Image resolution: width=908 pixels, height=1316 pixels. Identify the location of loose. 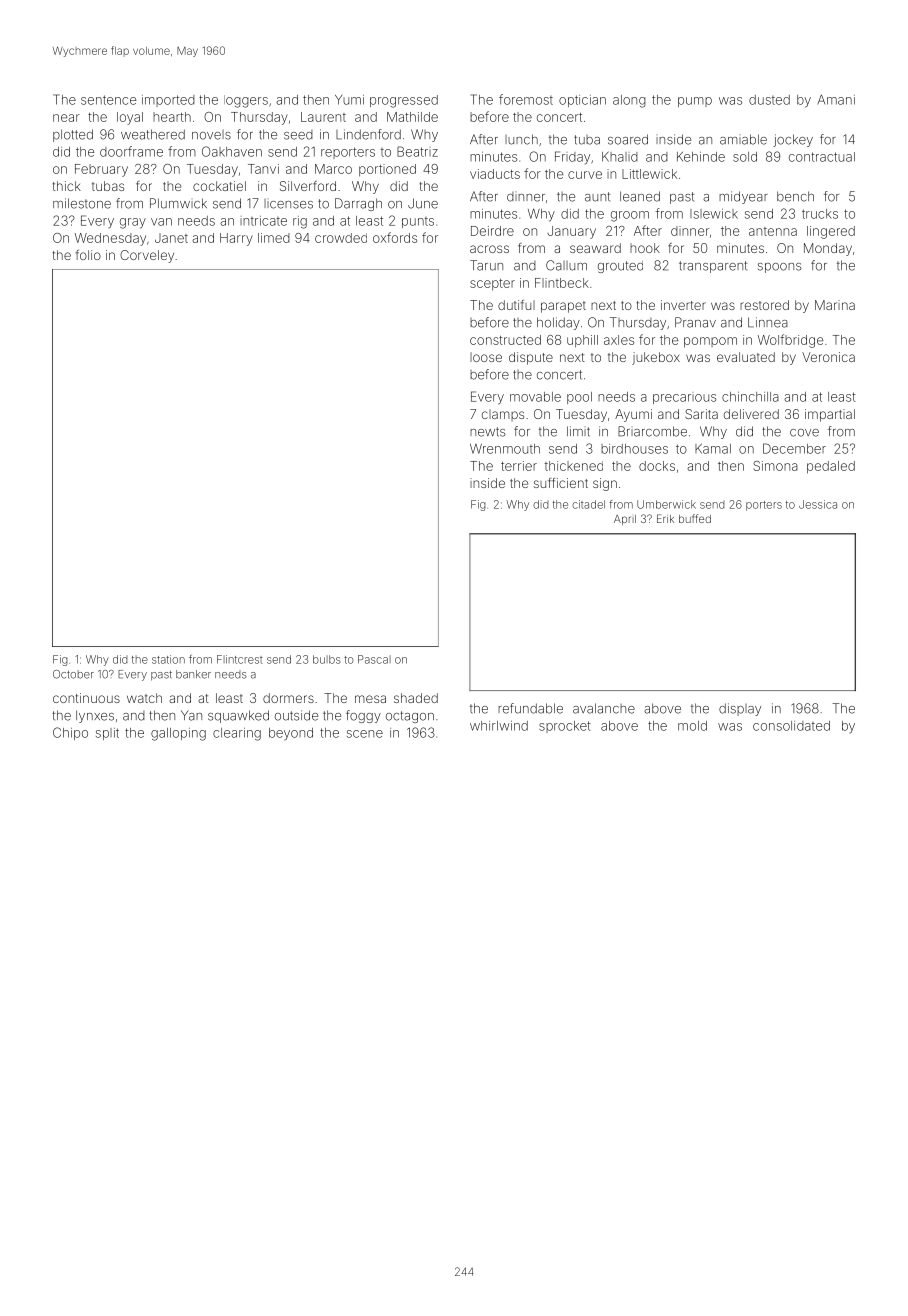
(486, 357).
